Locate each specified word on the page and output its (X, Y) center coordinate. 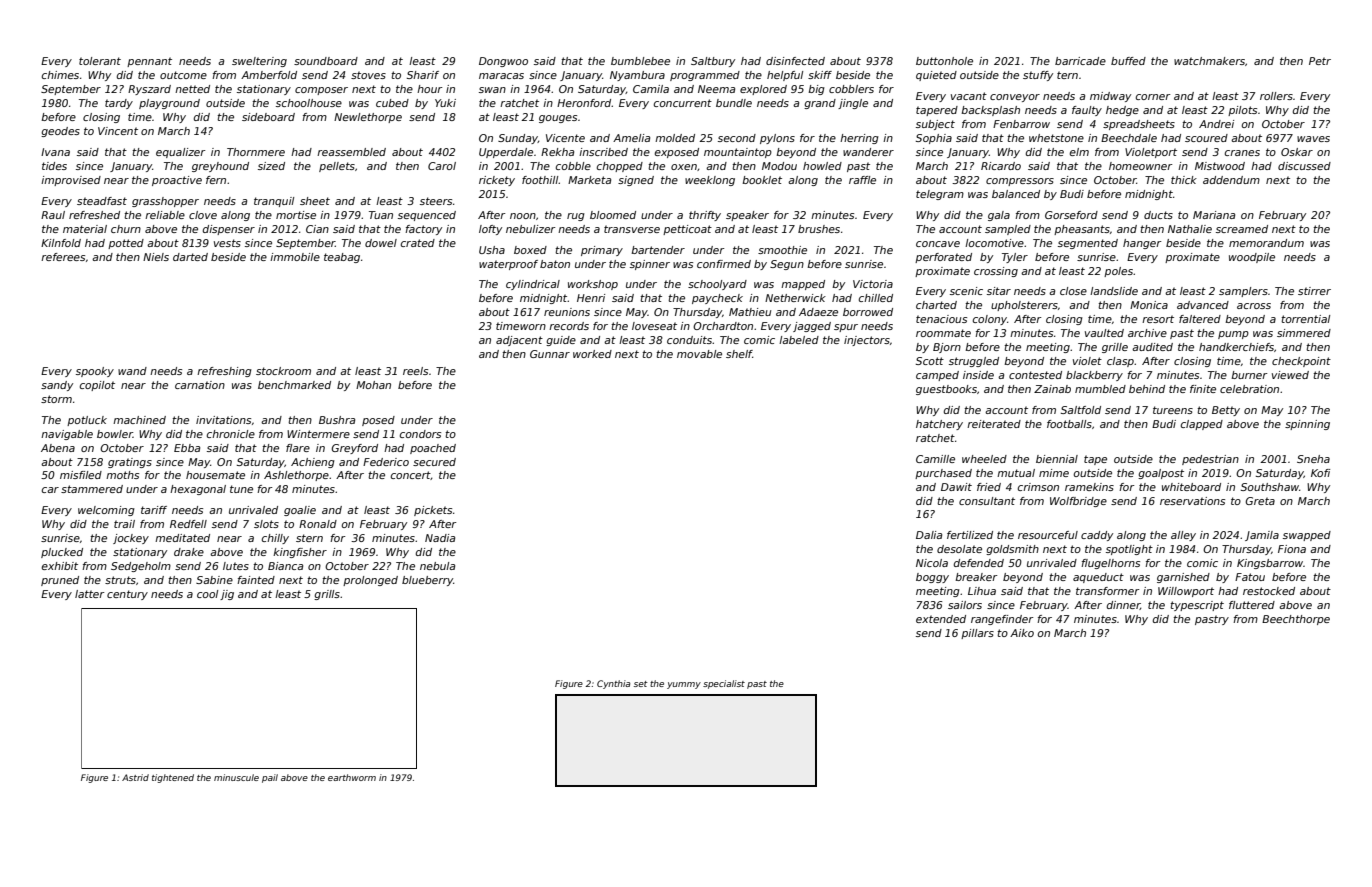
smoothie (782, 250)
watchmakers (1209, 61)
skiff (820, 75)
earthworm (352, 777)
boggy (932, 578)
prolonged (370, 581)
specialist (724, 684)
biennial (1057, 459)
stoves (368, 75)
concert (411, 475)
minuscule (236, 777)
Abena (58, 448)
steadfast (102, 201)
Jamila (1262, 536)
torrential (1305, 319)
